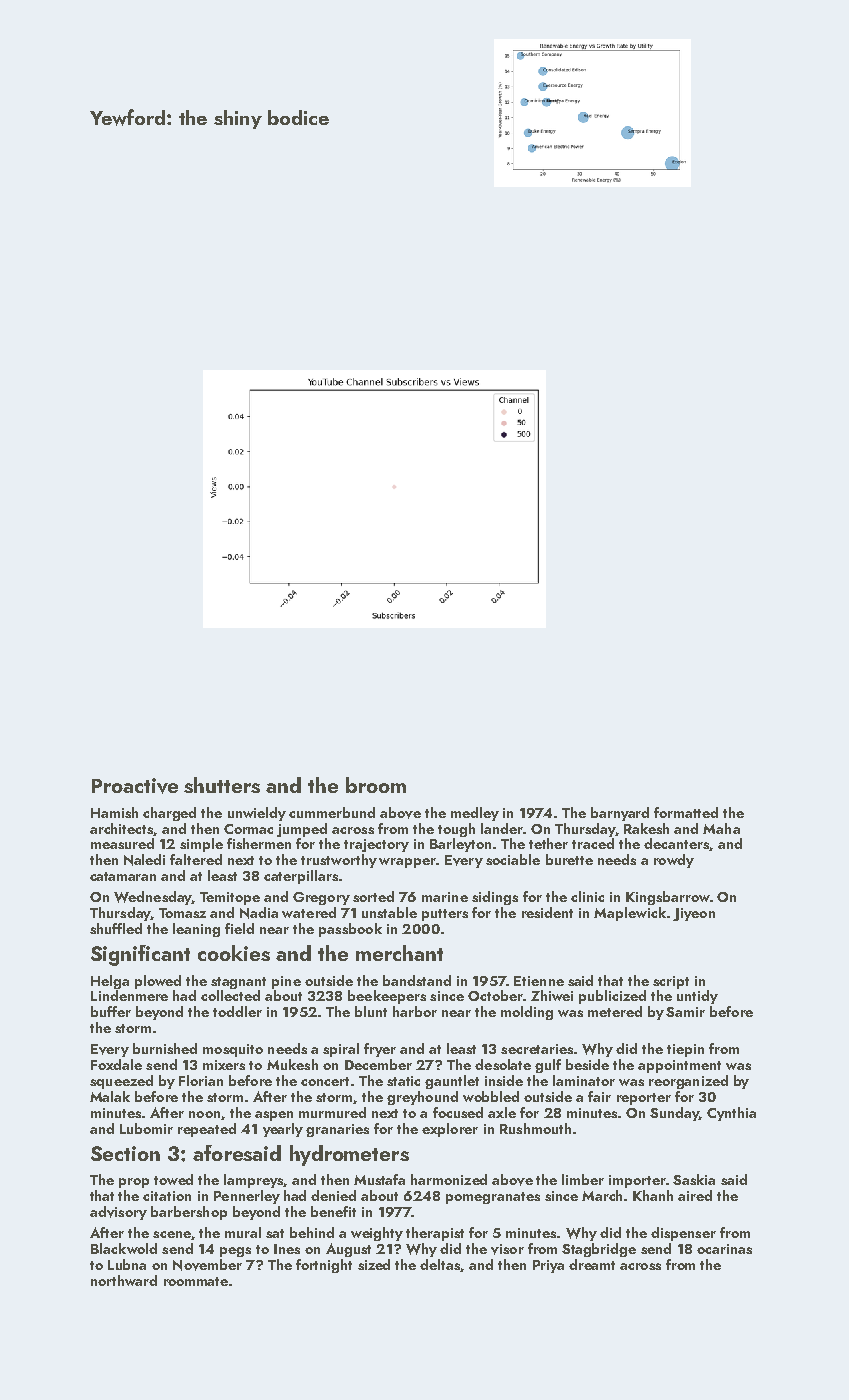  What do you see at coordinates (222, 785) in the screenshot?
I see `shutters` at bounding box center [222, 785].
